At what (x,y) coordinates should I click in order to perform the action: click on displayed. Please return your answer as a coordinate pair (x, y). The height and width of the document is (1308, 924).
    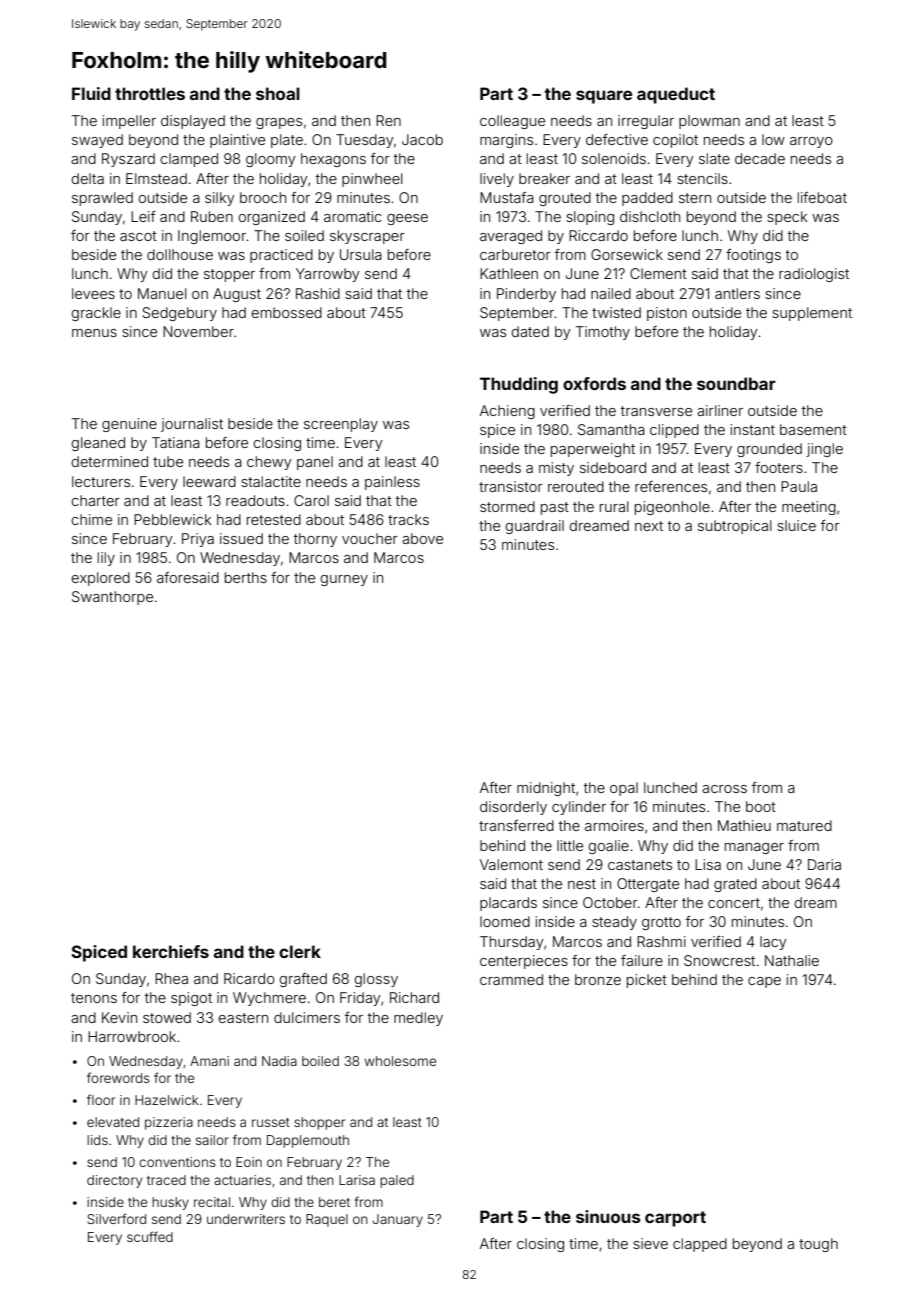
    Looking at the image, I should click on (193, 122).
